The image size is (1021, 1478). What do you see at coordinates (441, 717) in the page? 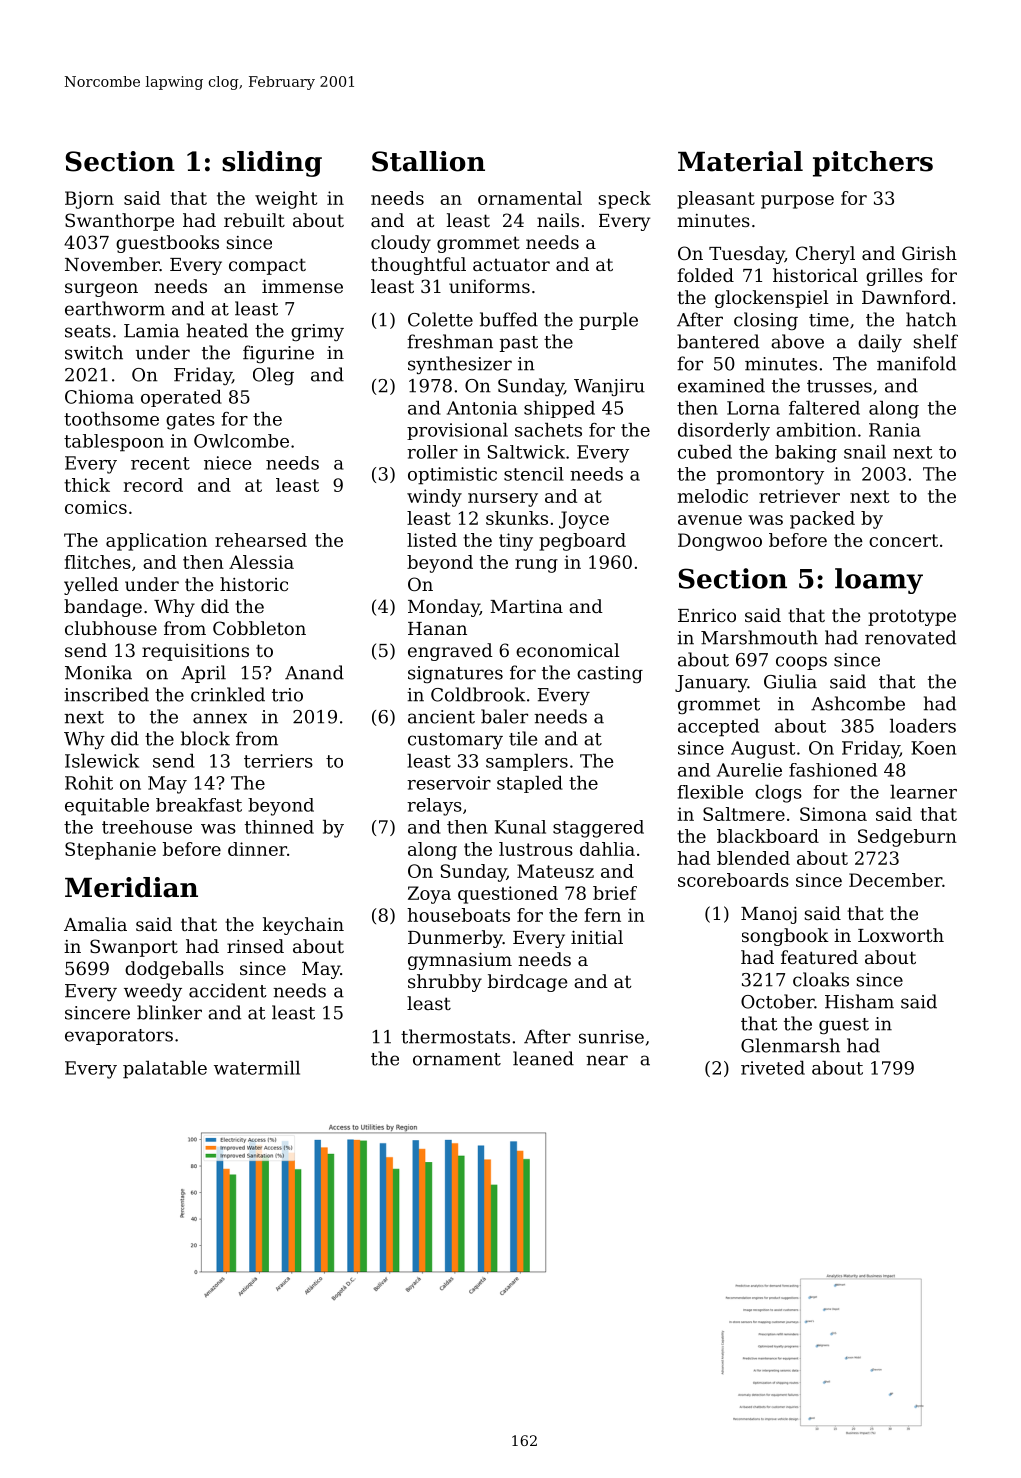
I see `ancient` at bounding box center [441, 717].
